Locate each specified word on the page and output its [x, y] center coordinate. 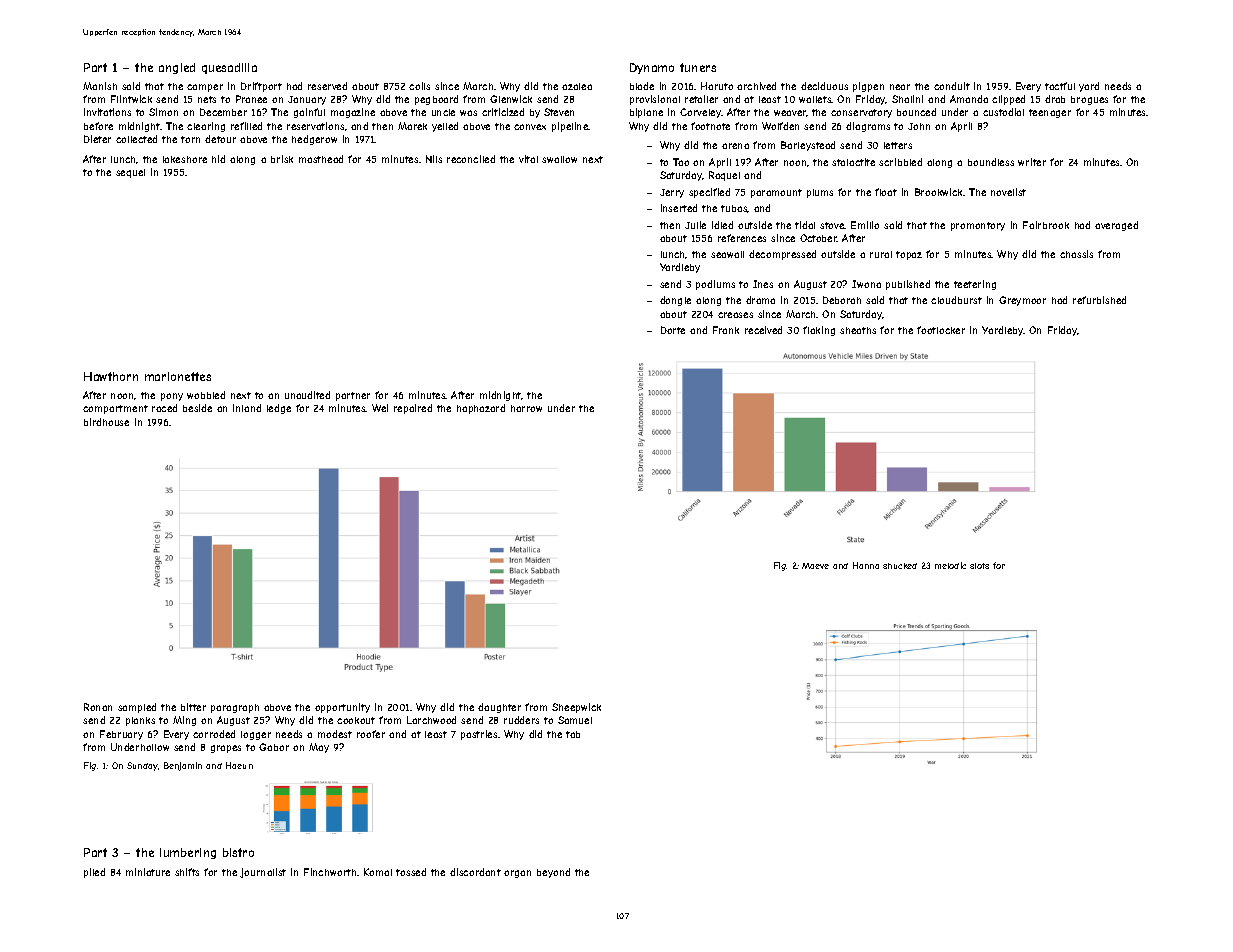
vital [528, 159]
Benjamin [183, 766]
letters [898, 145]
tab [573, 734]
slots [979, 566]
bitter [193, 707]
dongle [675, 301]
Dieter [97, 139]
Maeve [815, 566]
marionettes [178, 376]
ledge [279, 409]
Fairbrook [1046, 225]
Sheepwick [576, 708]
